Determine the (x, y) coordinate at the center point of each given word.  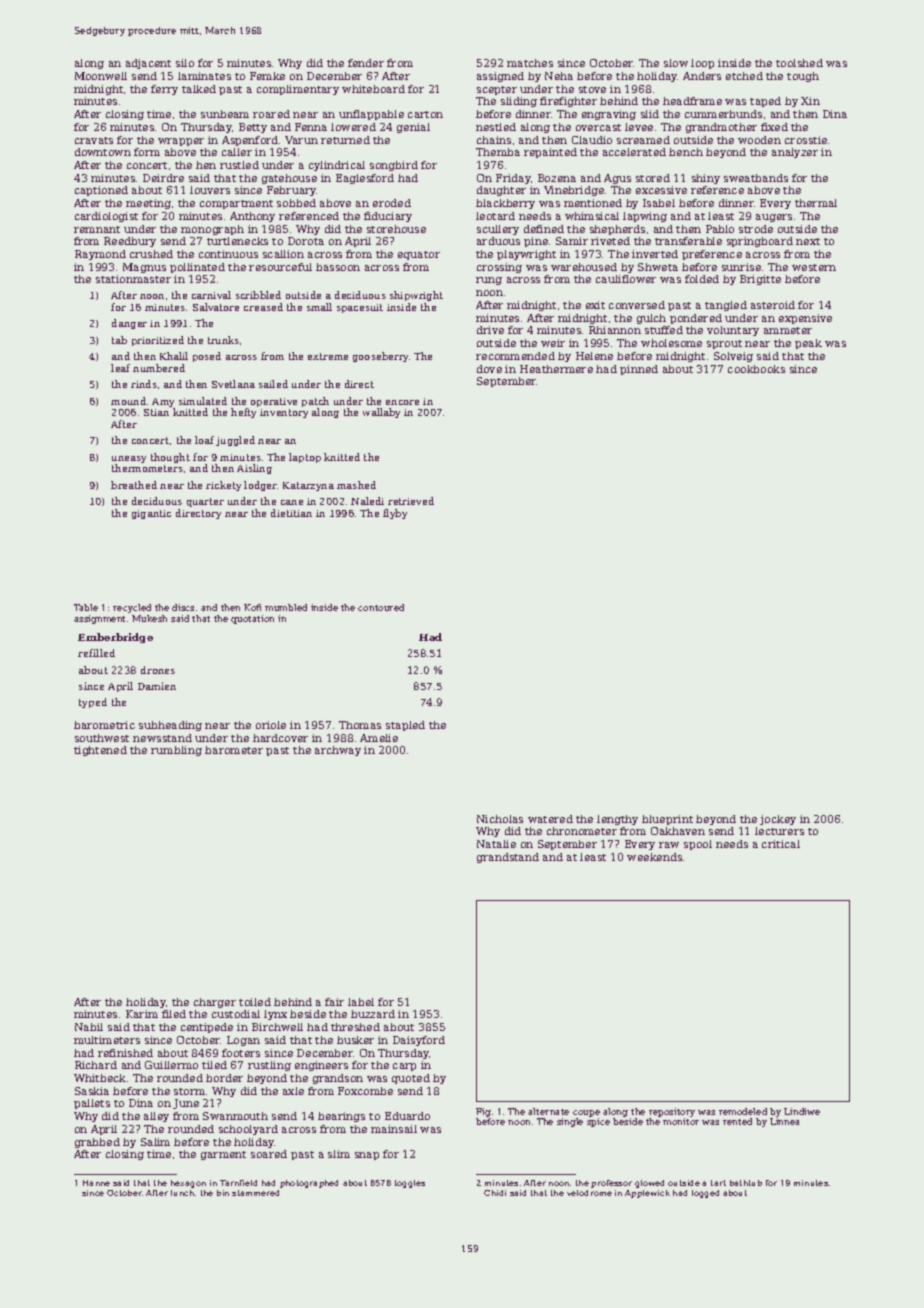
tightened (100, 751)
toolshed (799, 63)
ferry (164, 90)
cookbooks (756, 369)
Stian (156, 412)
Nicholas (500, 819)
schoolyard (248, 1130)
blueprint (667, 820)
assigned (500, 77)
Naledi (367, 501)
